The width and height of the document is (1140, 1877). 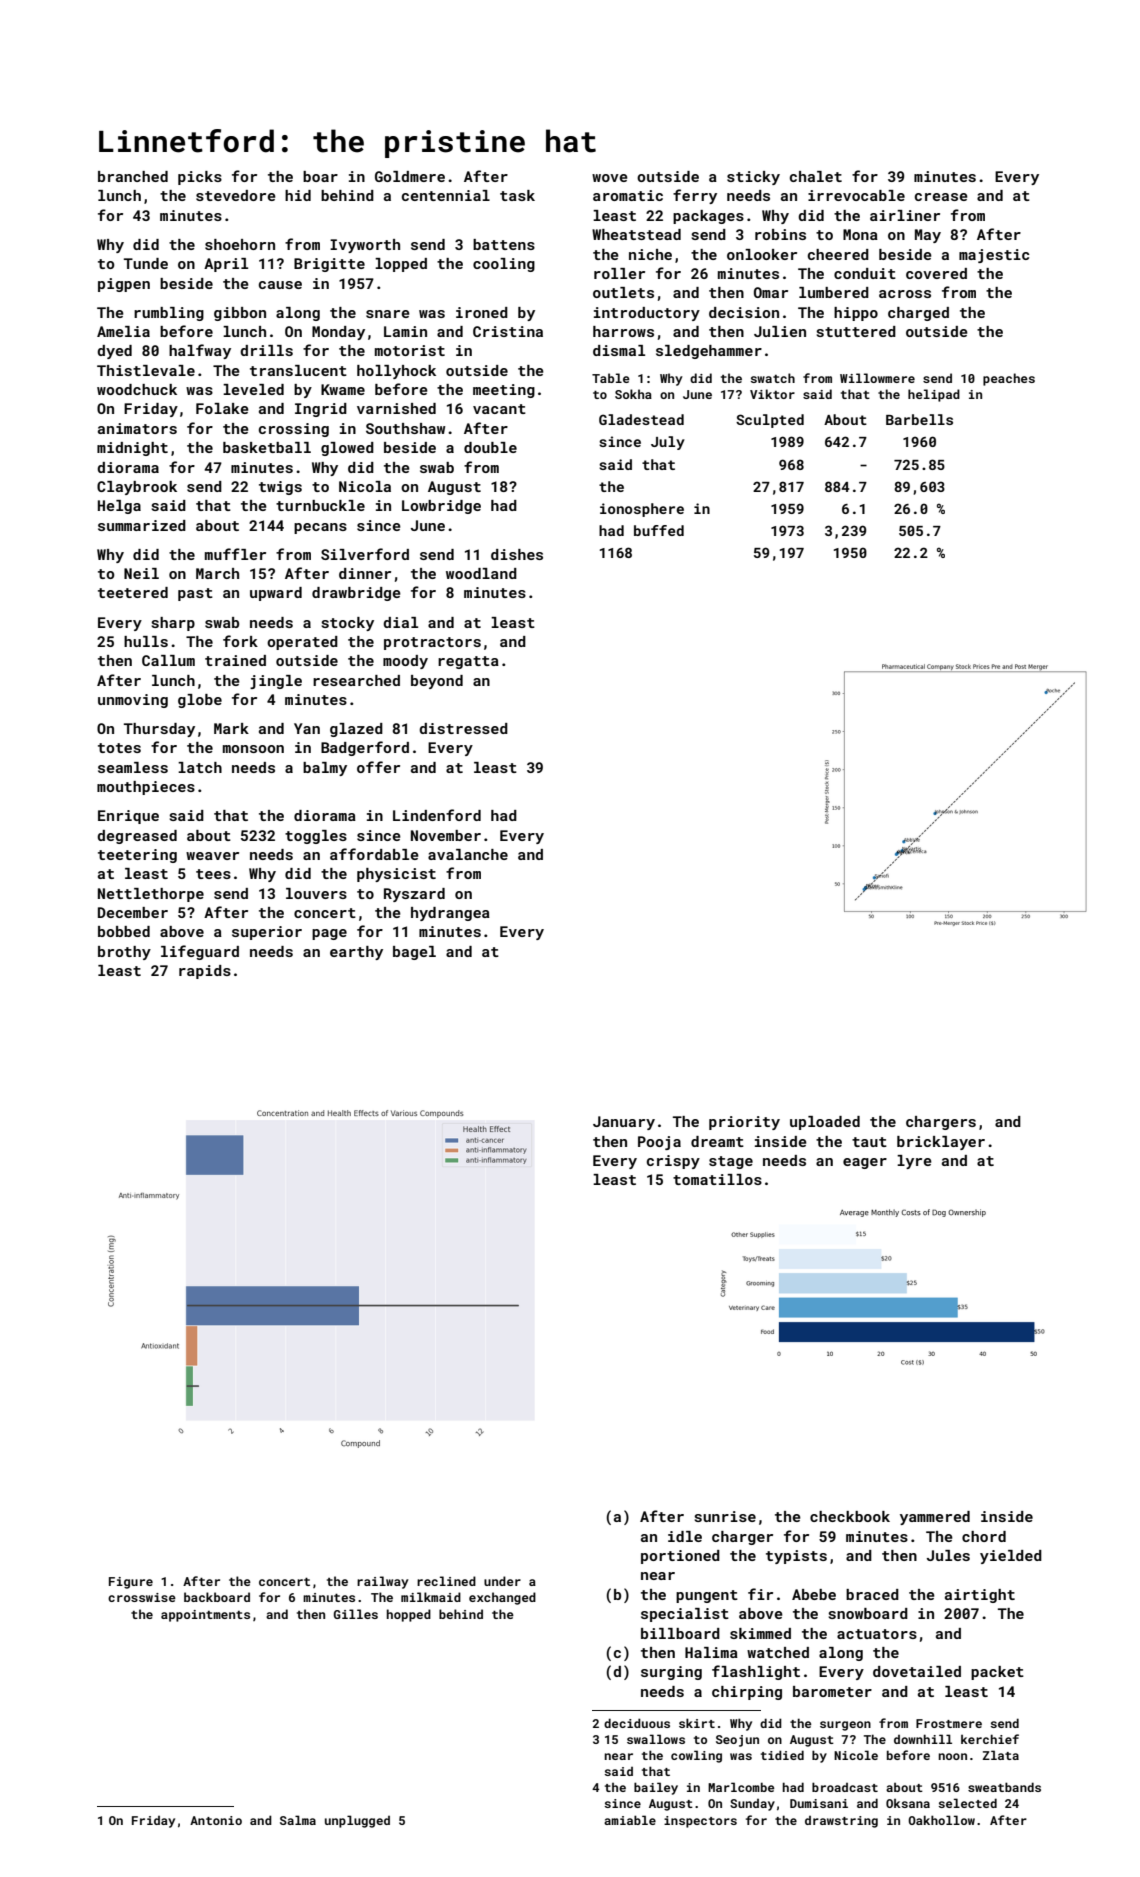 I want to click on amiable, so click(x=630, y=1820).
